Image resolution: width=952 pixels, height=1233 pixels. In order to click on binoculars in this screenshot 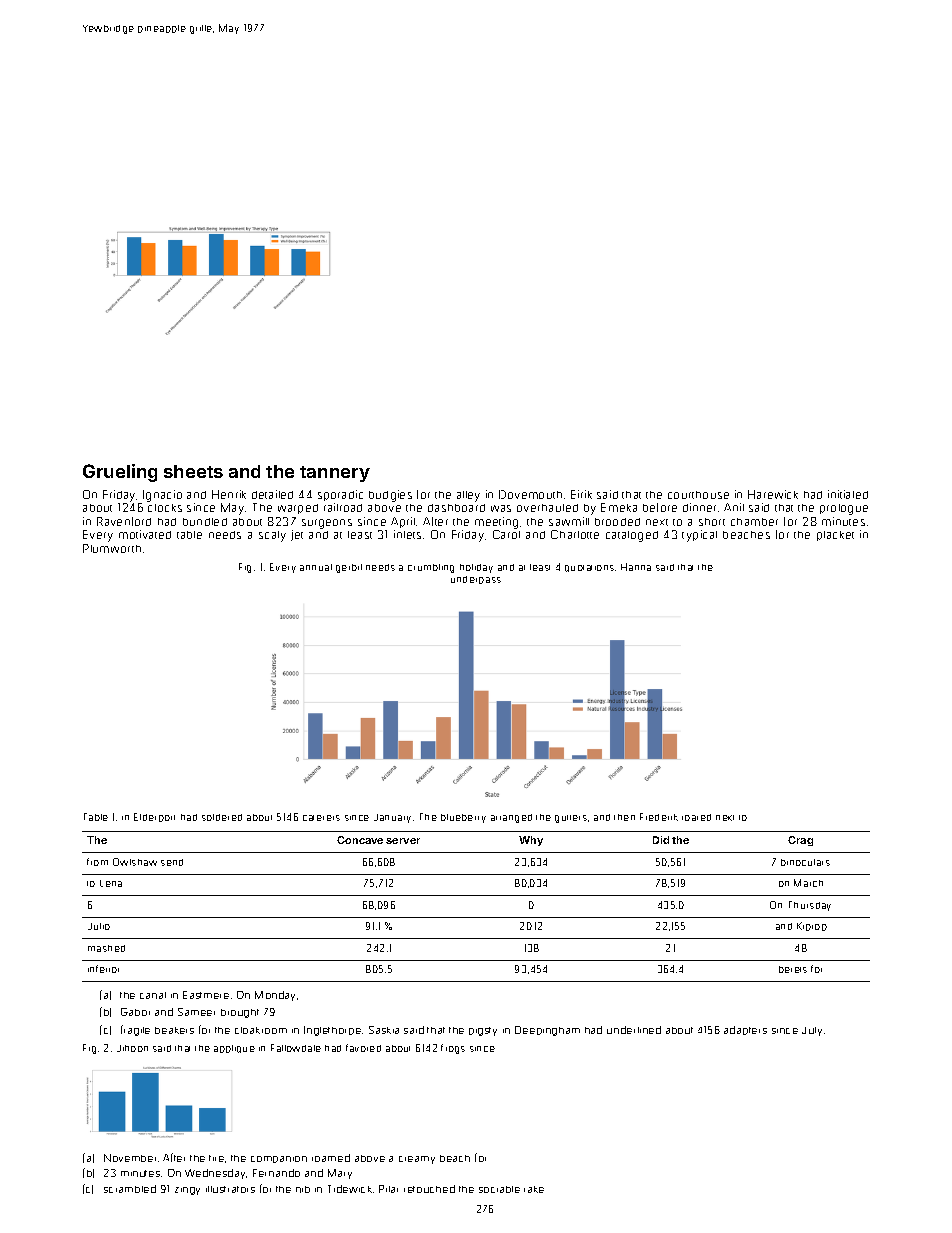, I will do `click(805, 862)`.
